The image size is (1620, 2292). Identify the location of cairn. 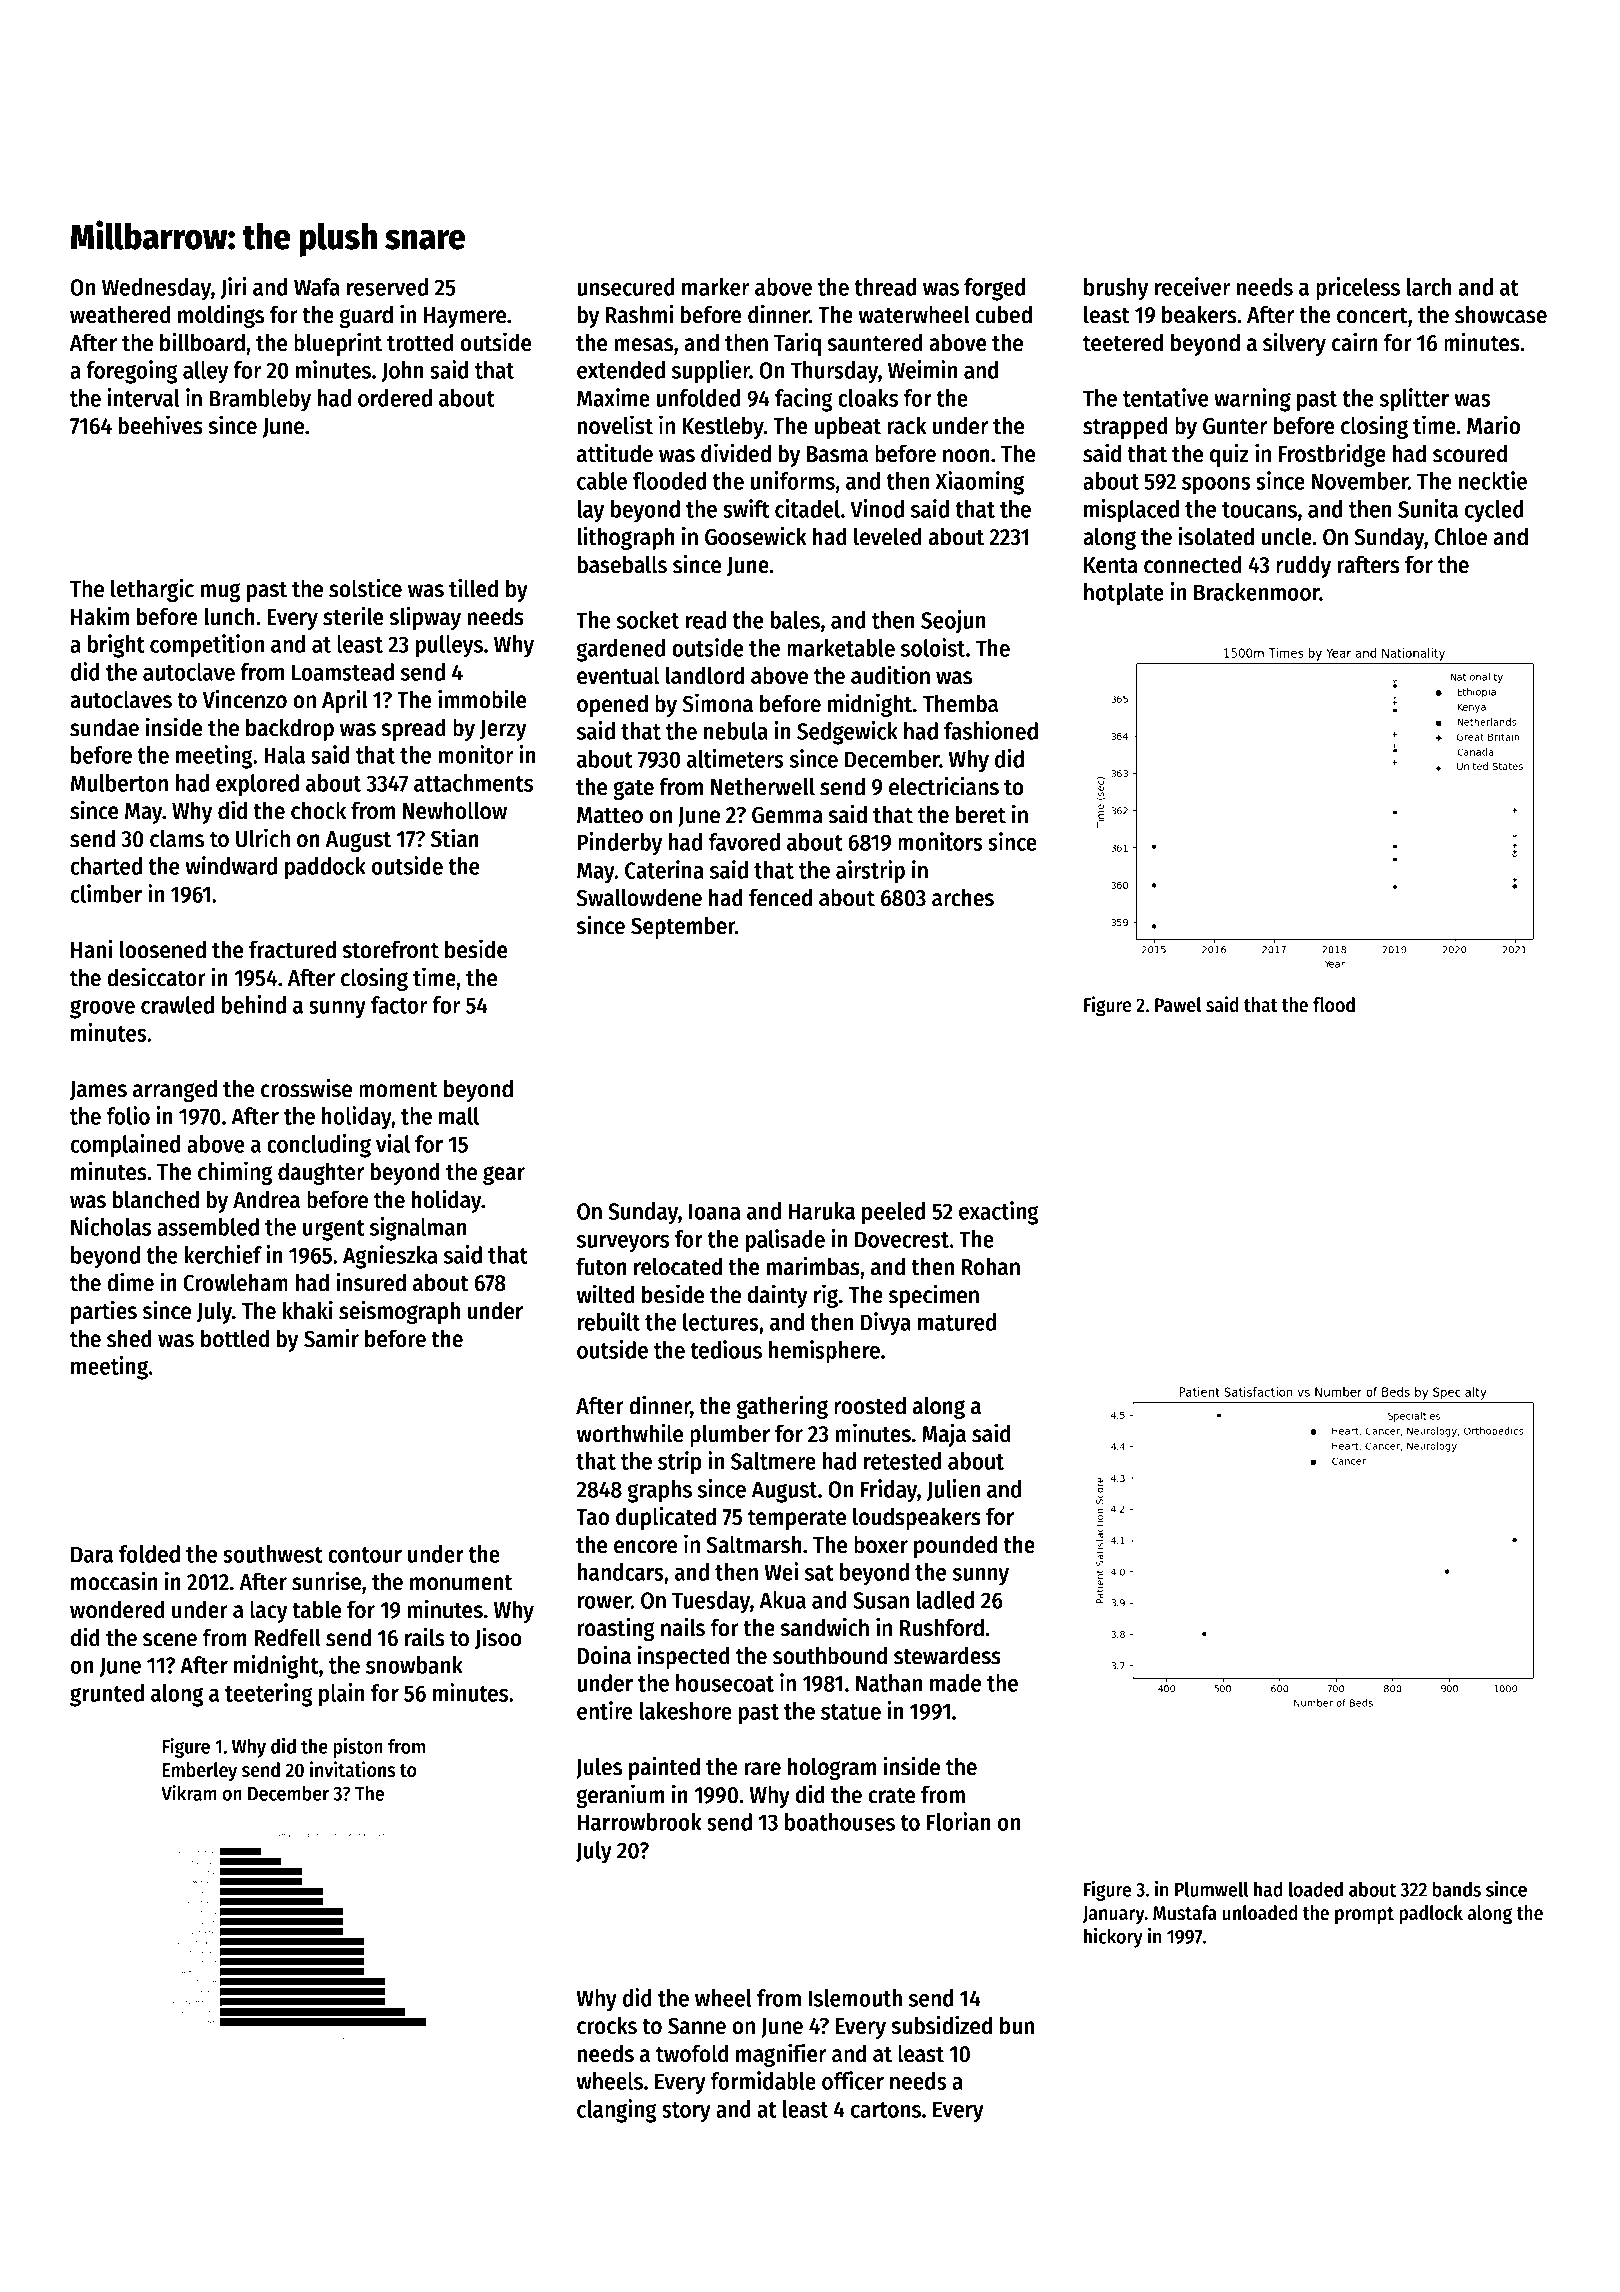
(1355, 342).
